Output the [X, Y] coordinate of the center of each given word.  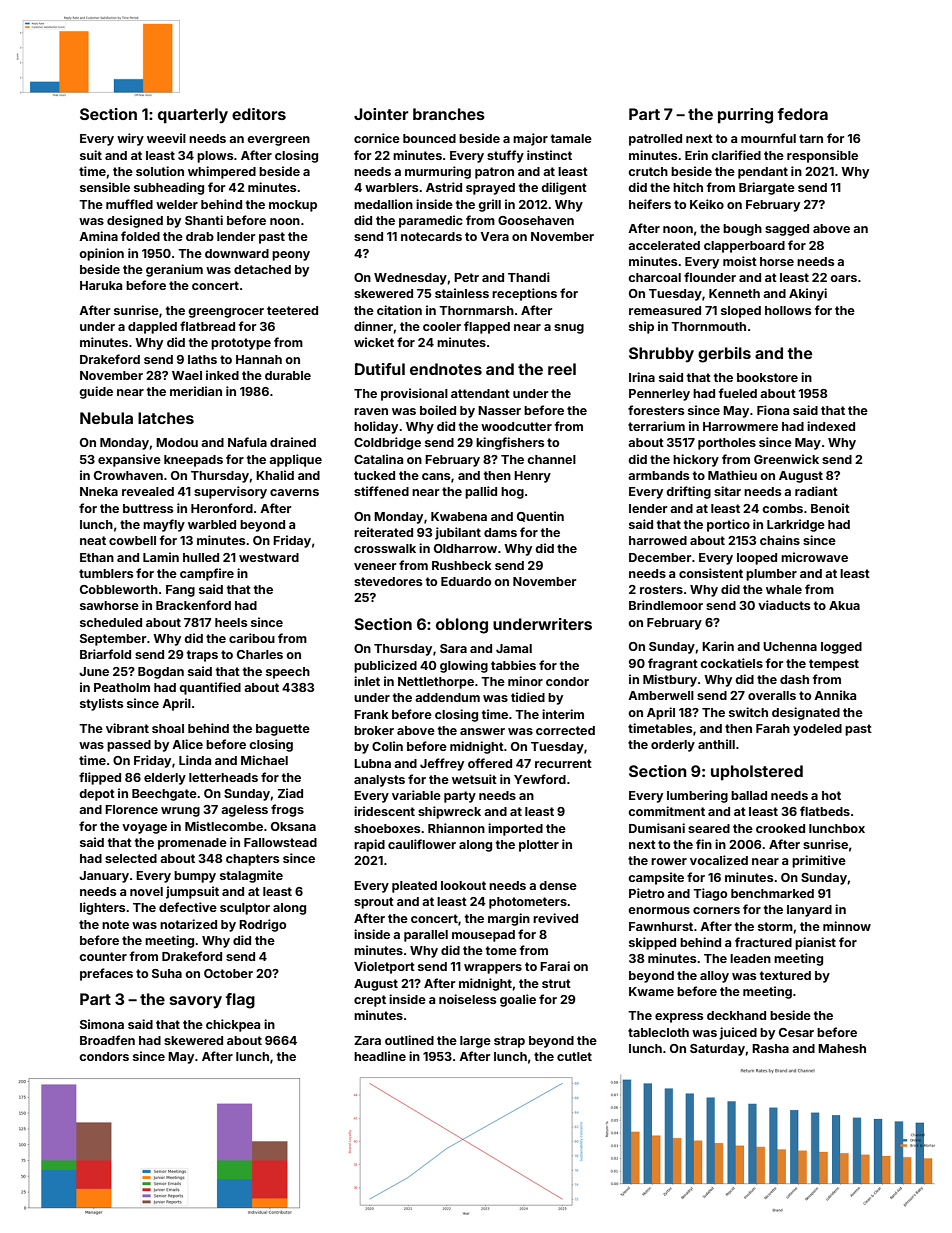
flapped [487, 327]
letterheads [223, 777]
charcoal [654, 277]
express [679, 1018]
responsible [822, 156]
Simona [102, 1024]
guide [96, 392]
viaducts [784, 605]
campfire [207, 574]
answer [482, 731]
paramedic [431, 221]
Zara [367, 1040]
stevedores [388, 581]
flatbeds [825, 811]
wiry [130, 139]
